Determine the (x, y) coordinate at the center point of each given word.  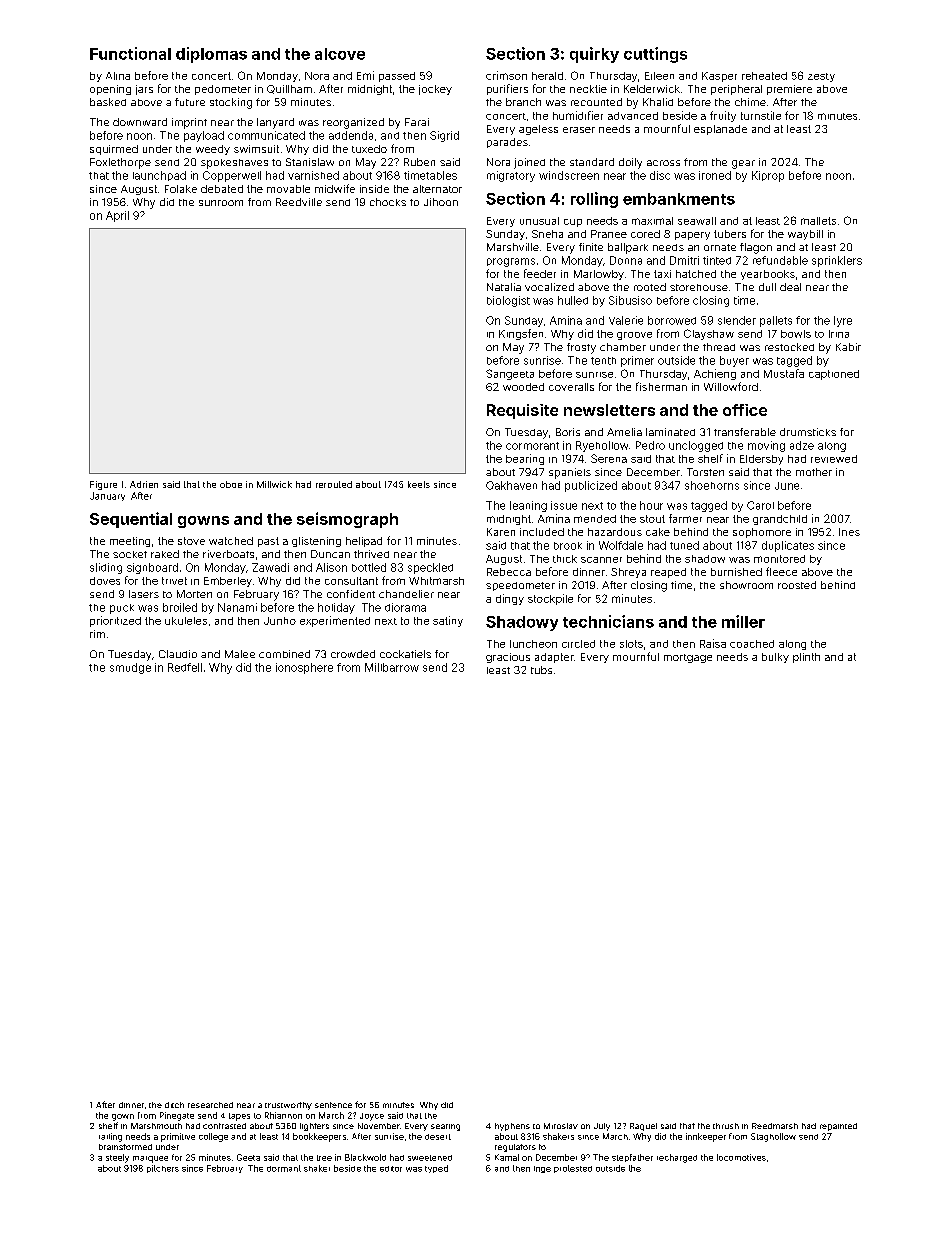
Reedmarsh (775, 1126)
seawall (697, 221)
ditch (174, 1105)
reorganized (353, 123)
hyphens (512, 1127)
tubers (730, 234)
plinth (806, 658)
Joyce (372, 1117)
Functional (130, 53)
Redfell (185, 667)
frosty (581, 348)
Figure (103, 485)
